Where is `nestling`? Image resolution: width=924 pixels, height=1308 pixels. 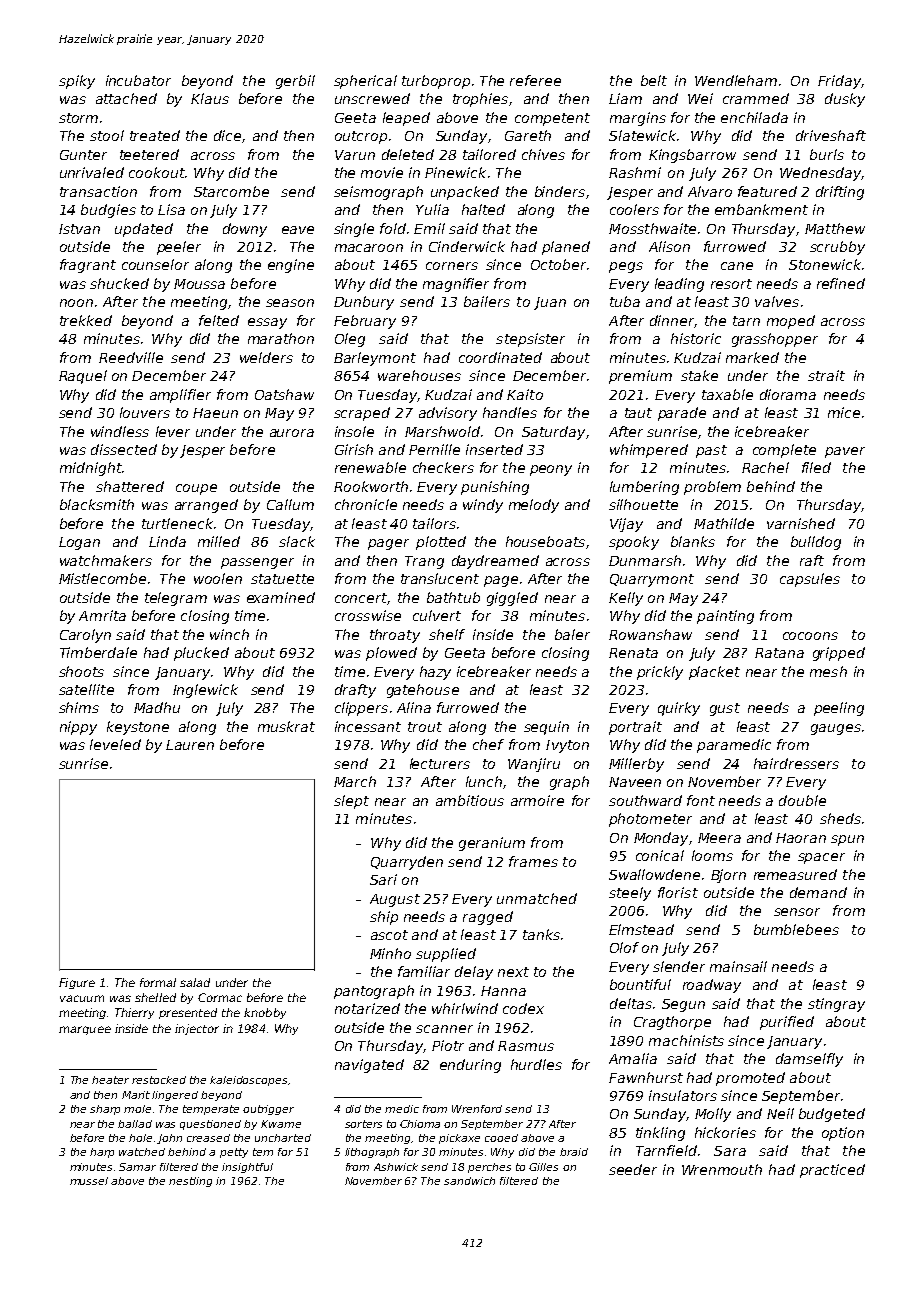 nestling is located at coordinates (190, 1182).
